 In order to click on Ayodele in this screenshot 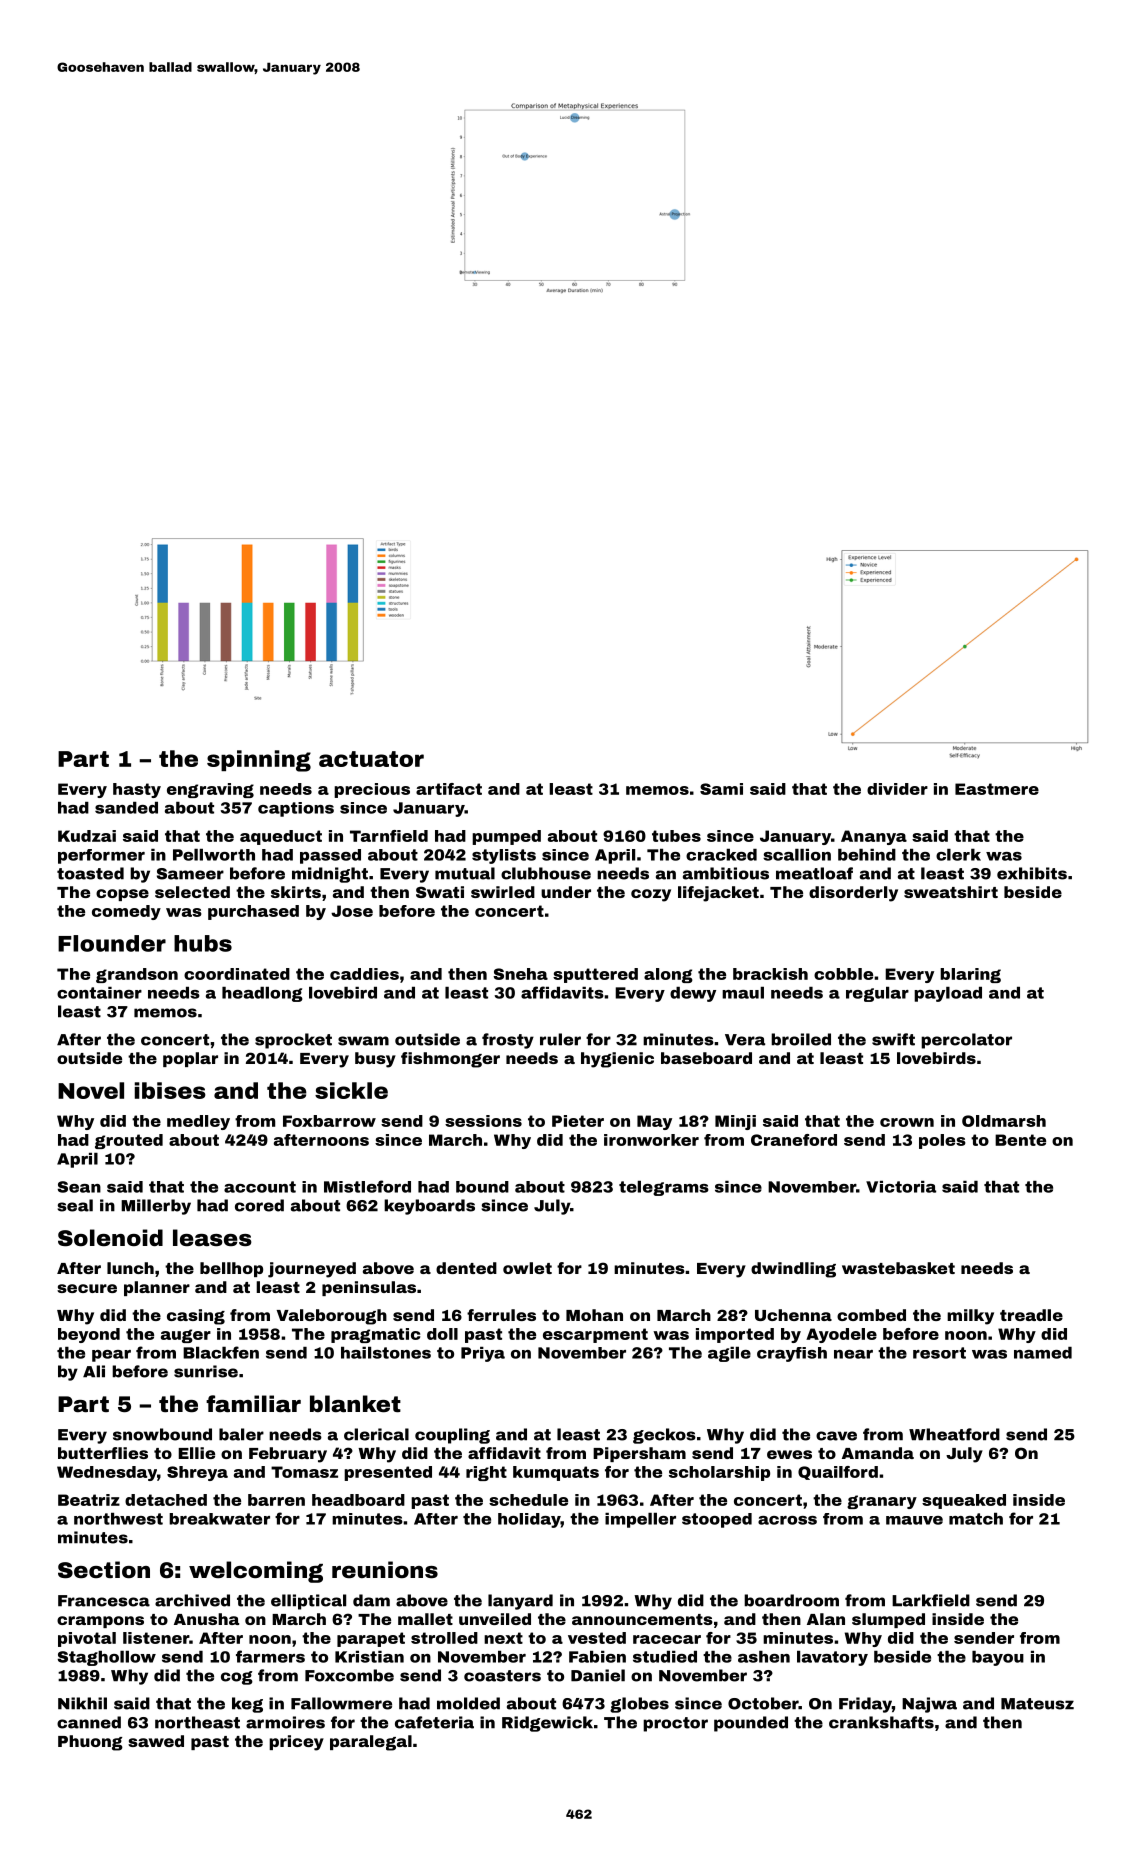, I will do `click(841, 1335)`.
